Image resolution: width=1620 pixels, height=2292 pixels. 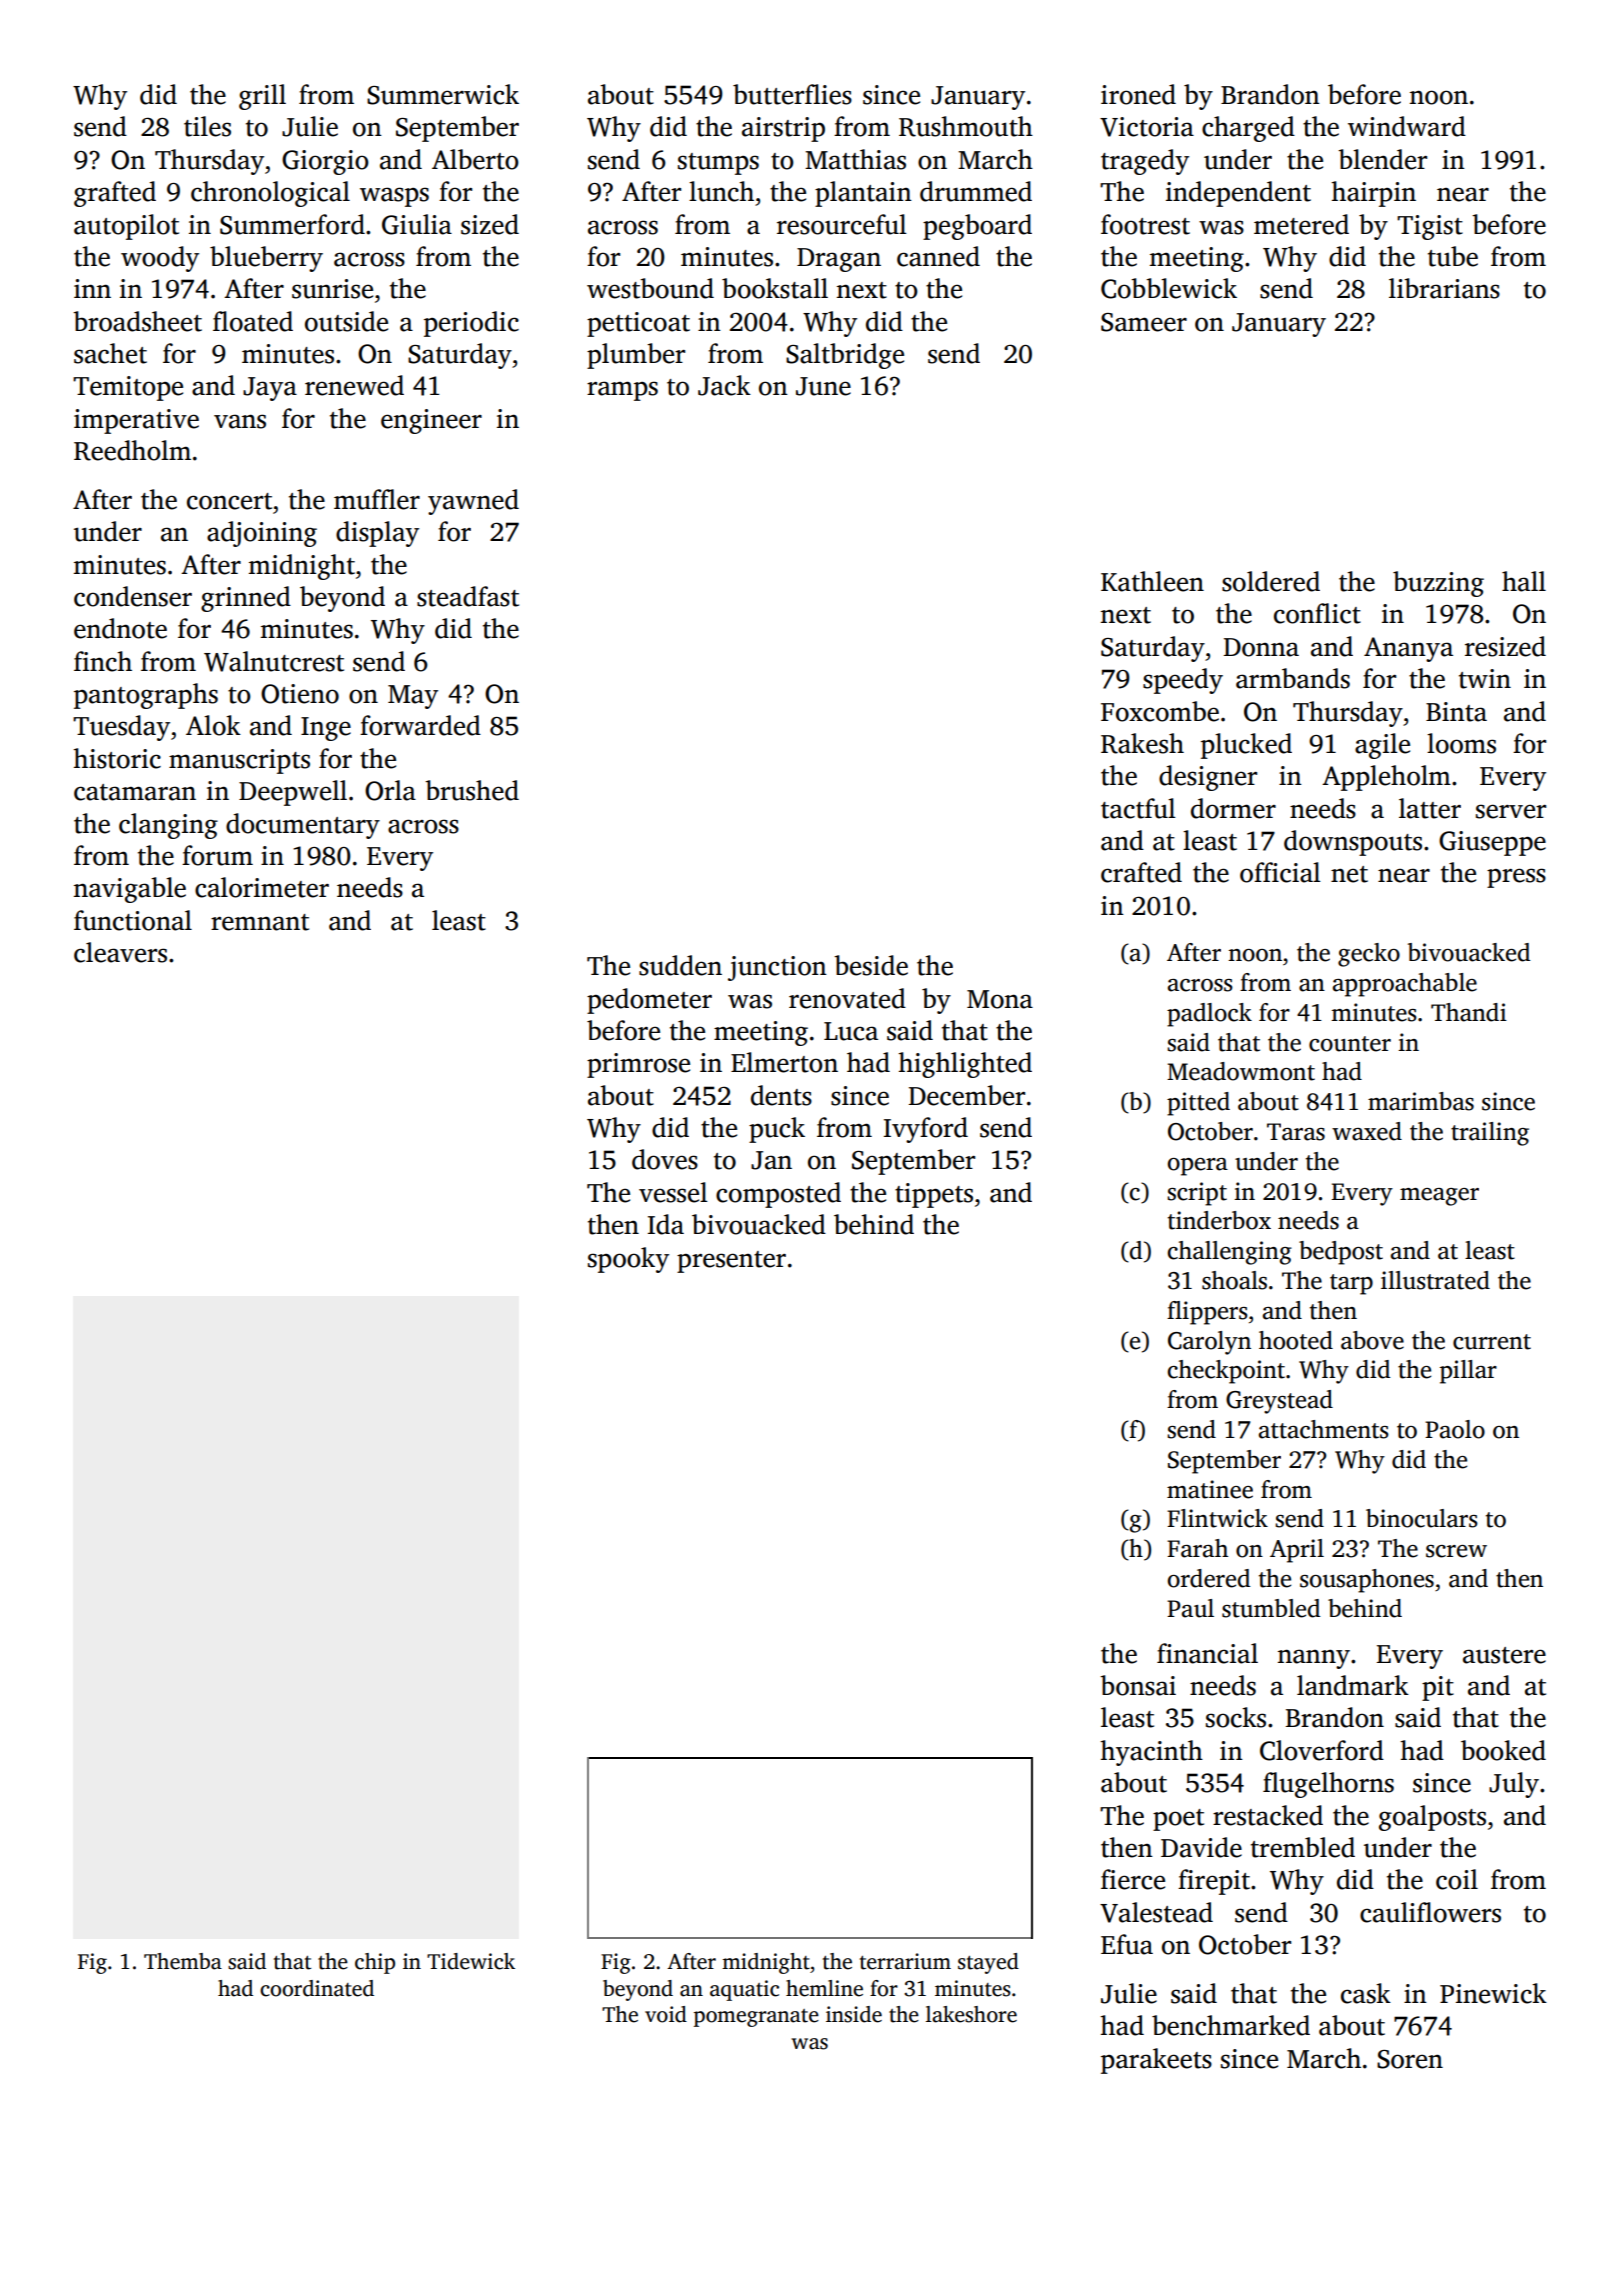 I want to click on padlock, so click(x=1209, y=1015).
